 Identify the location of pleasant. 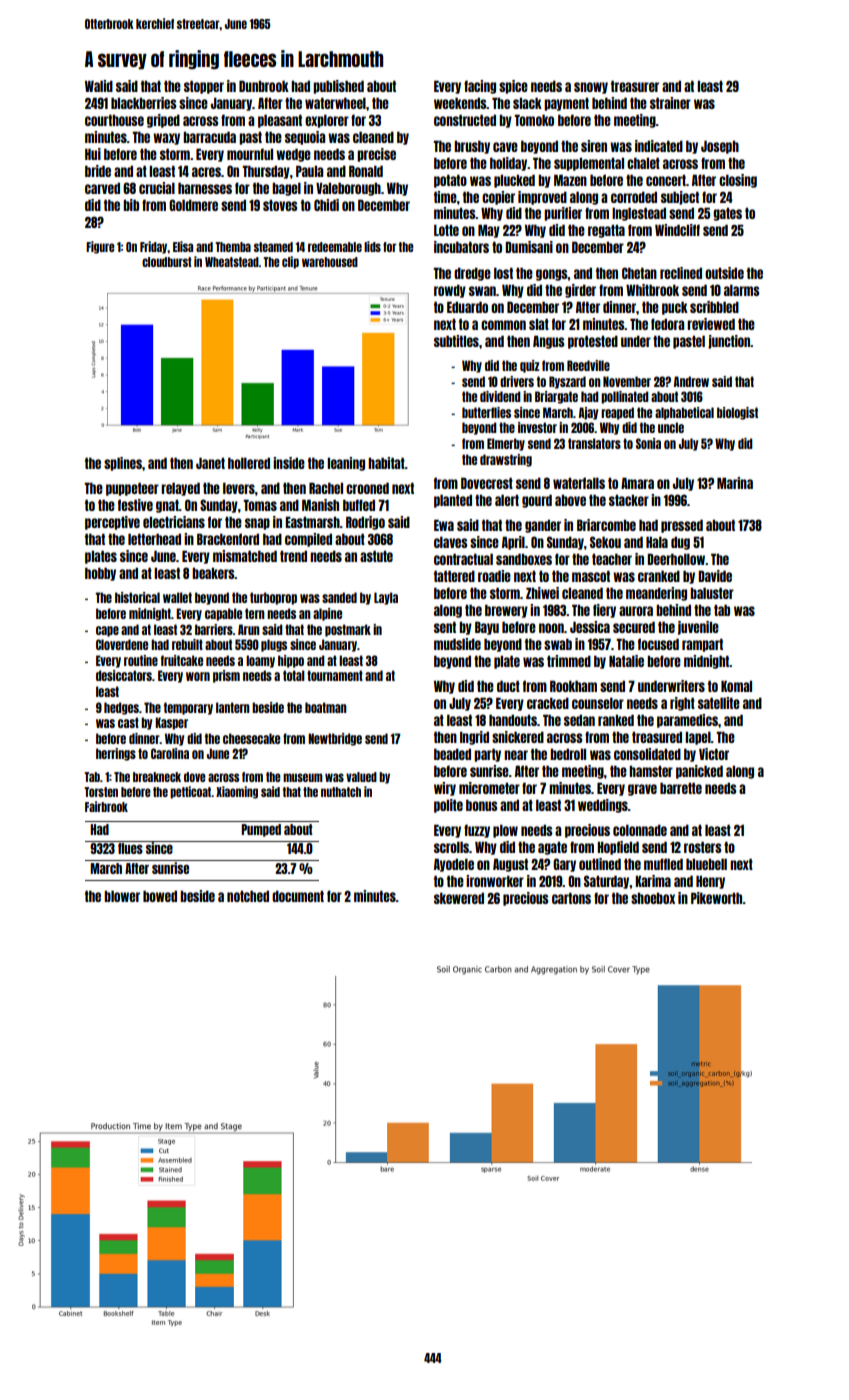
(280, 121).
